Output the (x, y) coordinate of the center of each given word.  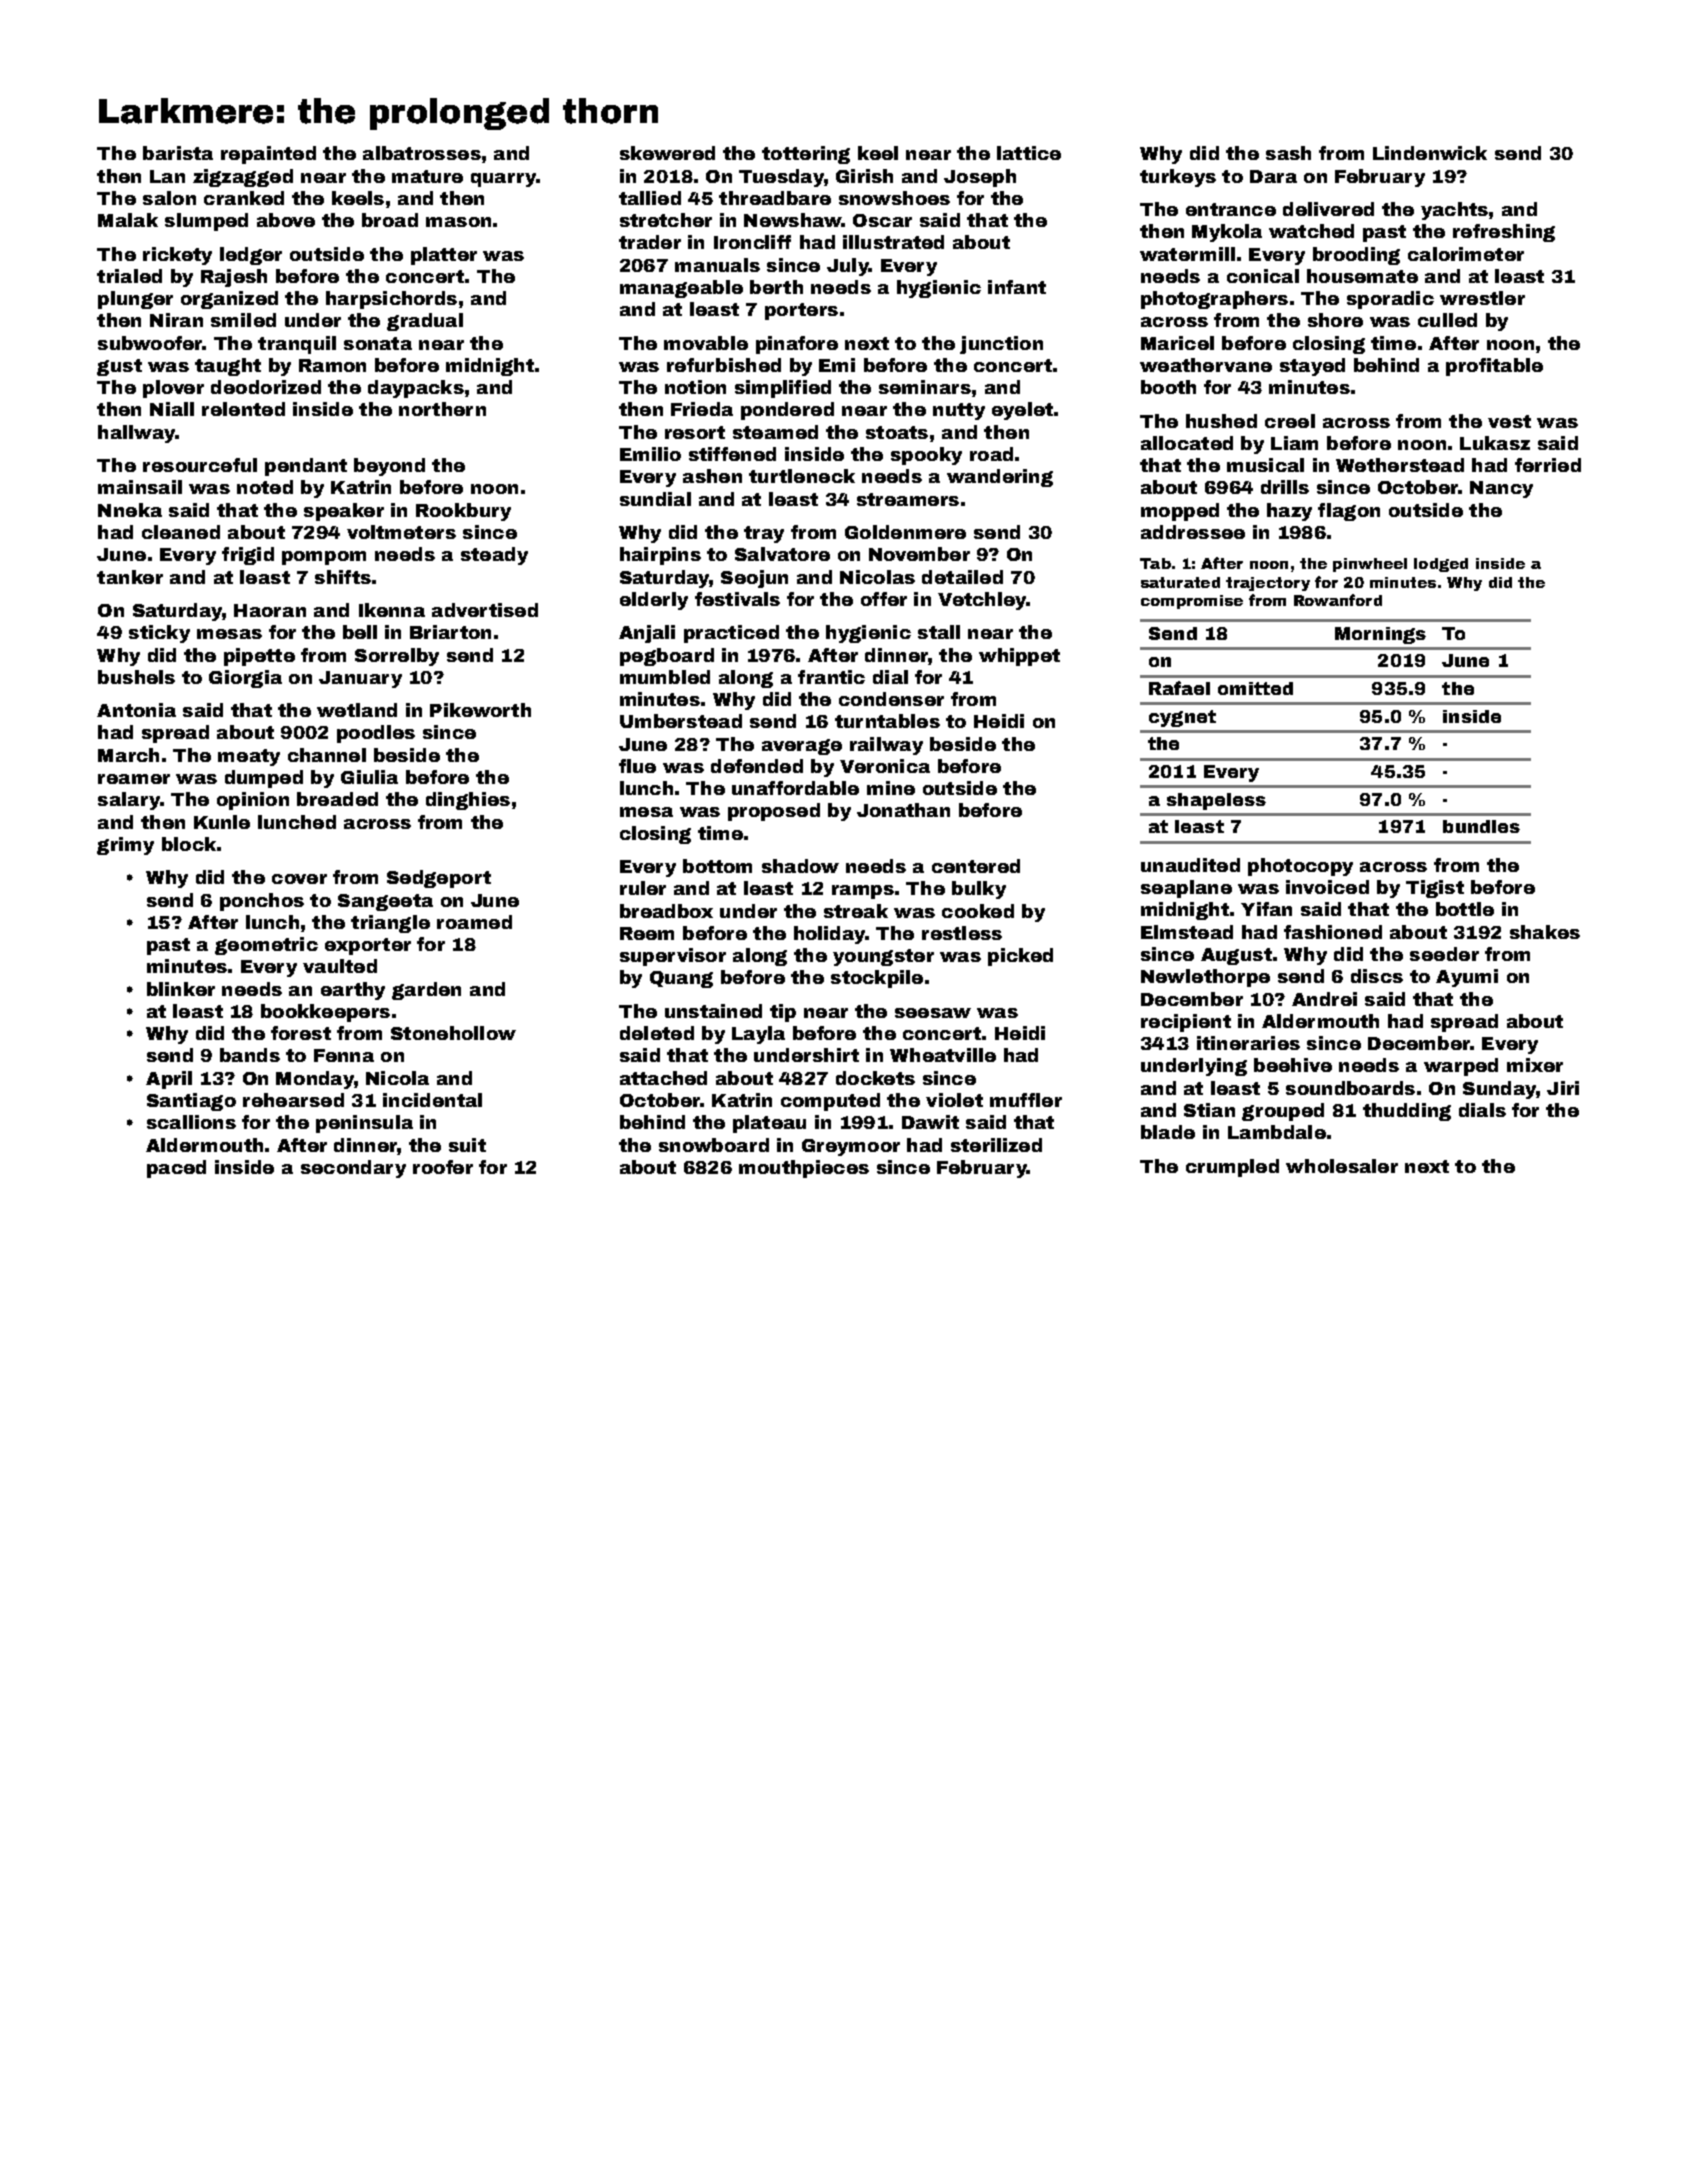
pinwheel (1370, 565)
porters (801, 311)
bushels (136, 677)
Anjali (647, 634)
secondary (353, 1169)
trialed (129, 276)
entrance (1231, 209)
